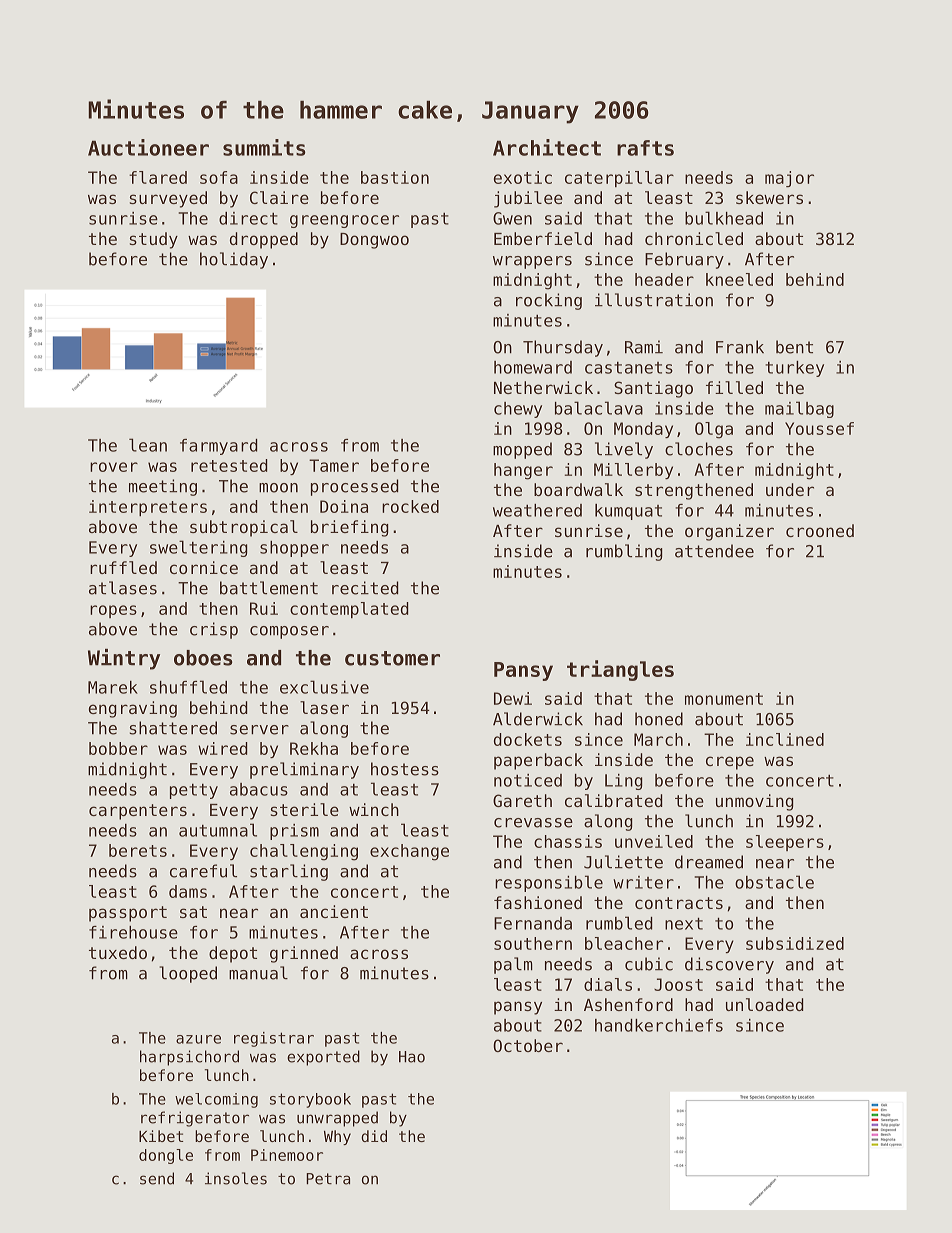 This screenshot has width=952, height=1233. Describe the element at coordinates (148, 147) in the screenshot. I see `Auctioneer` at that location.
